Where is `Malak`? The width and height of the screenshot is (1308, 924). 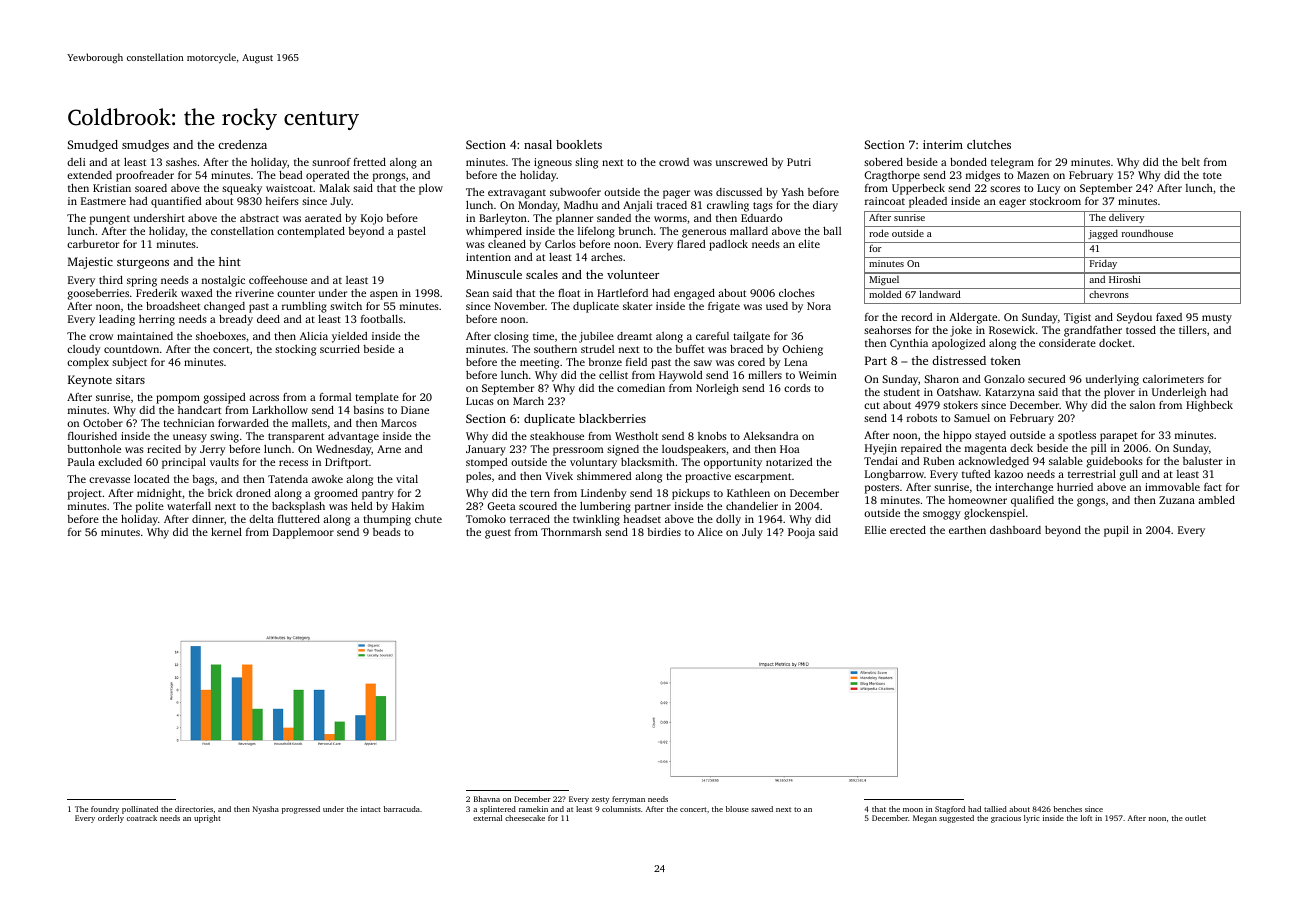
Malak is located at coordinates (335, 188).
